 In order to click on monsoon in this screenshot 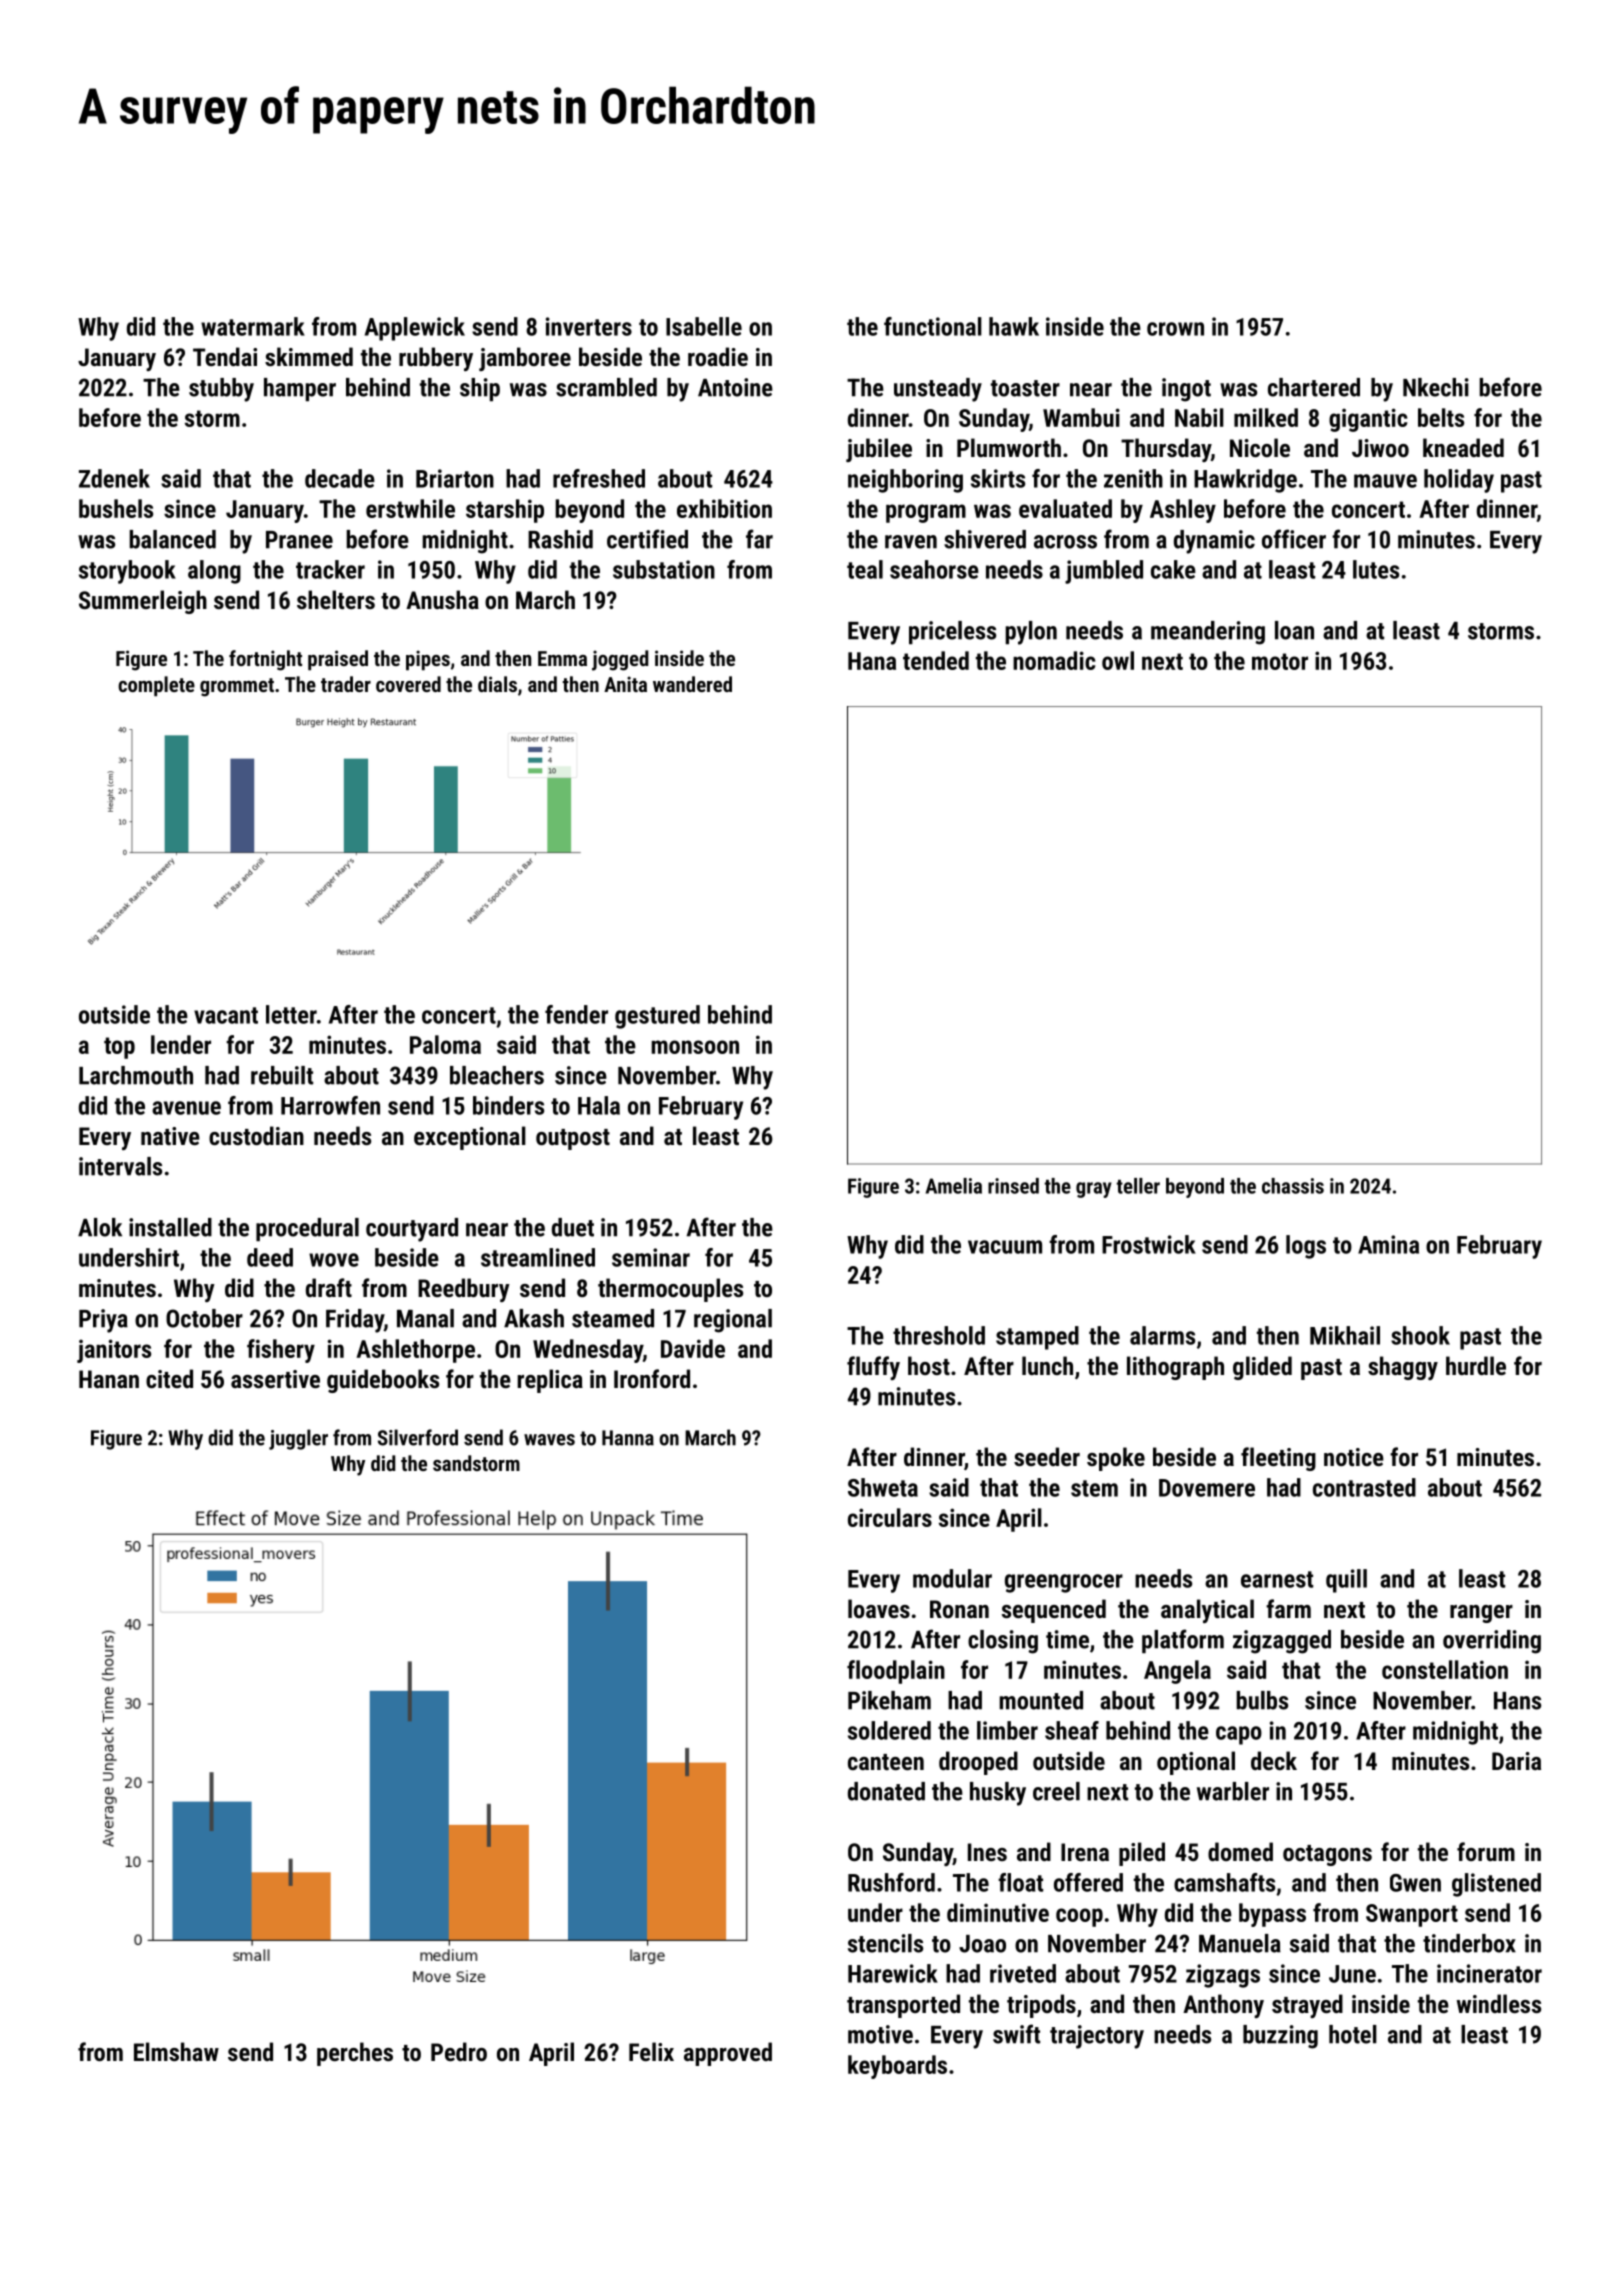, I will do `click(695, 1047)`.
